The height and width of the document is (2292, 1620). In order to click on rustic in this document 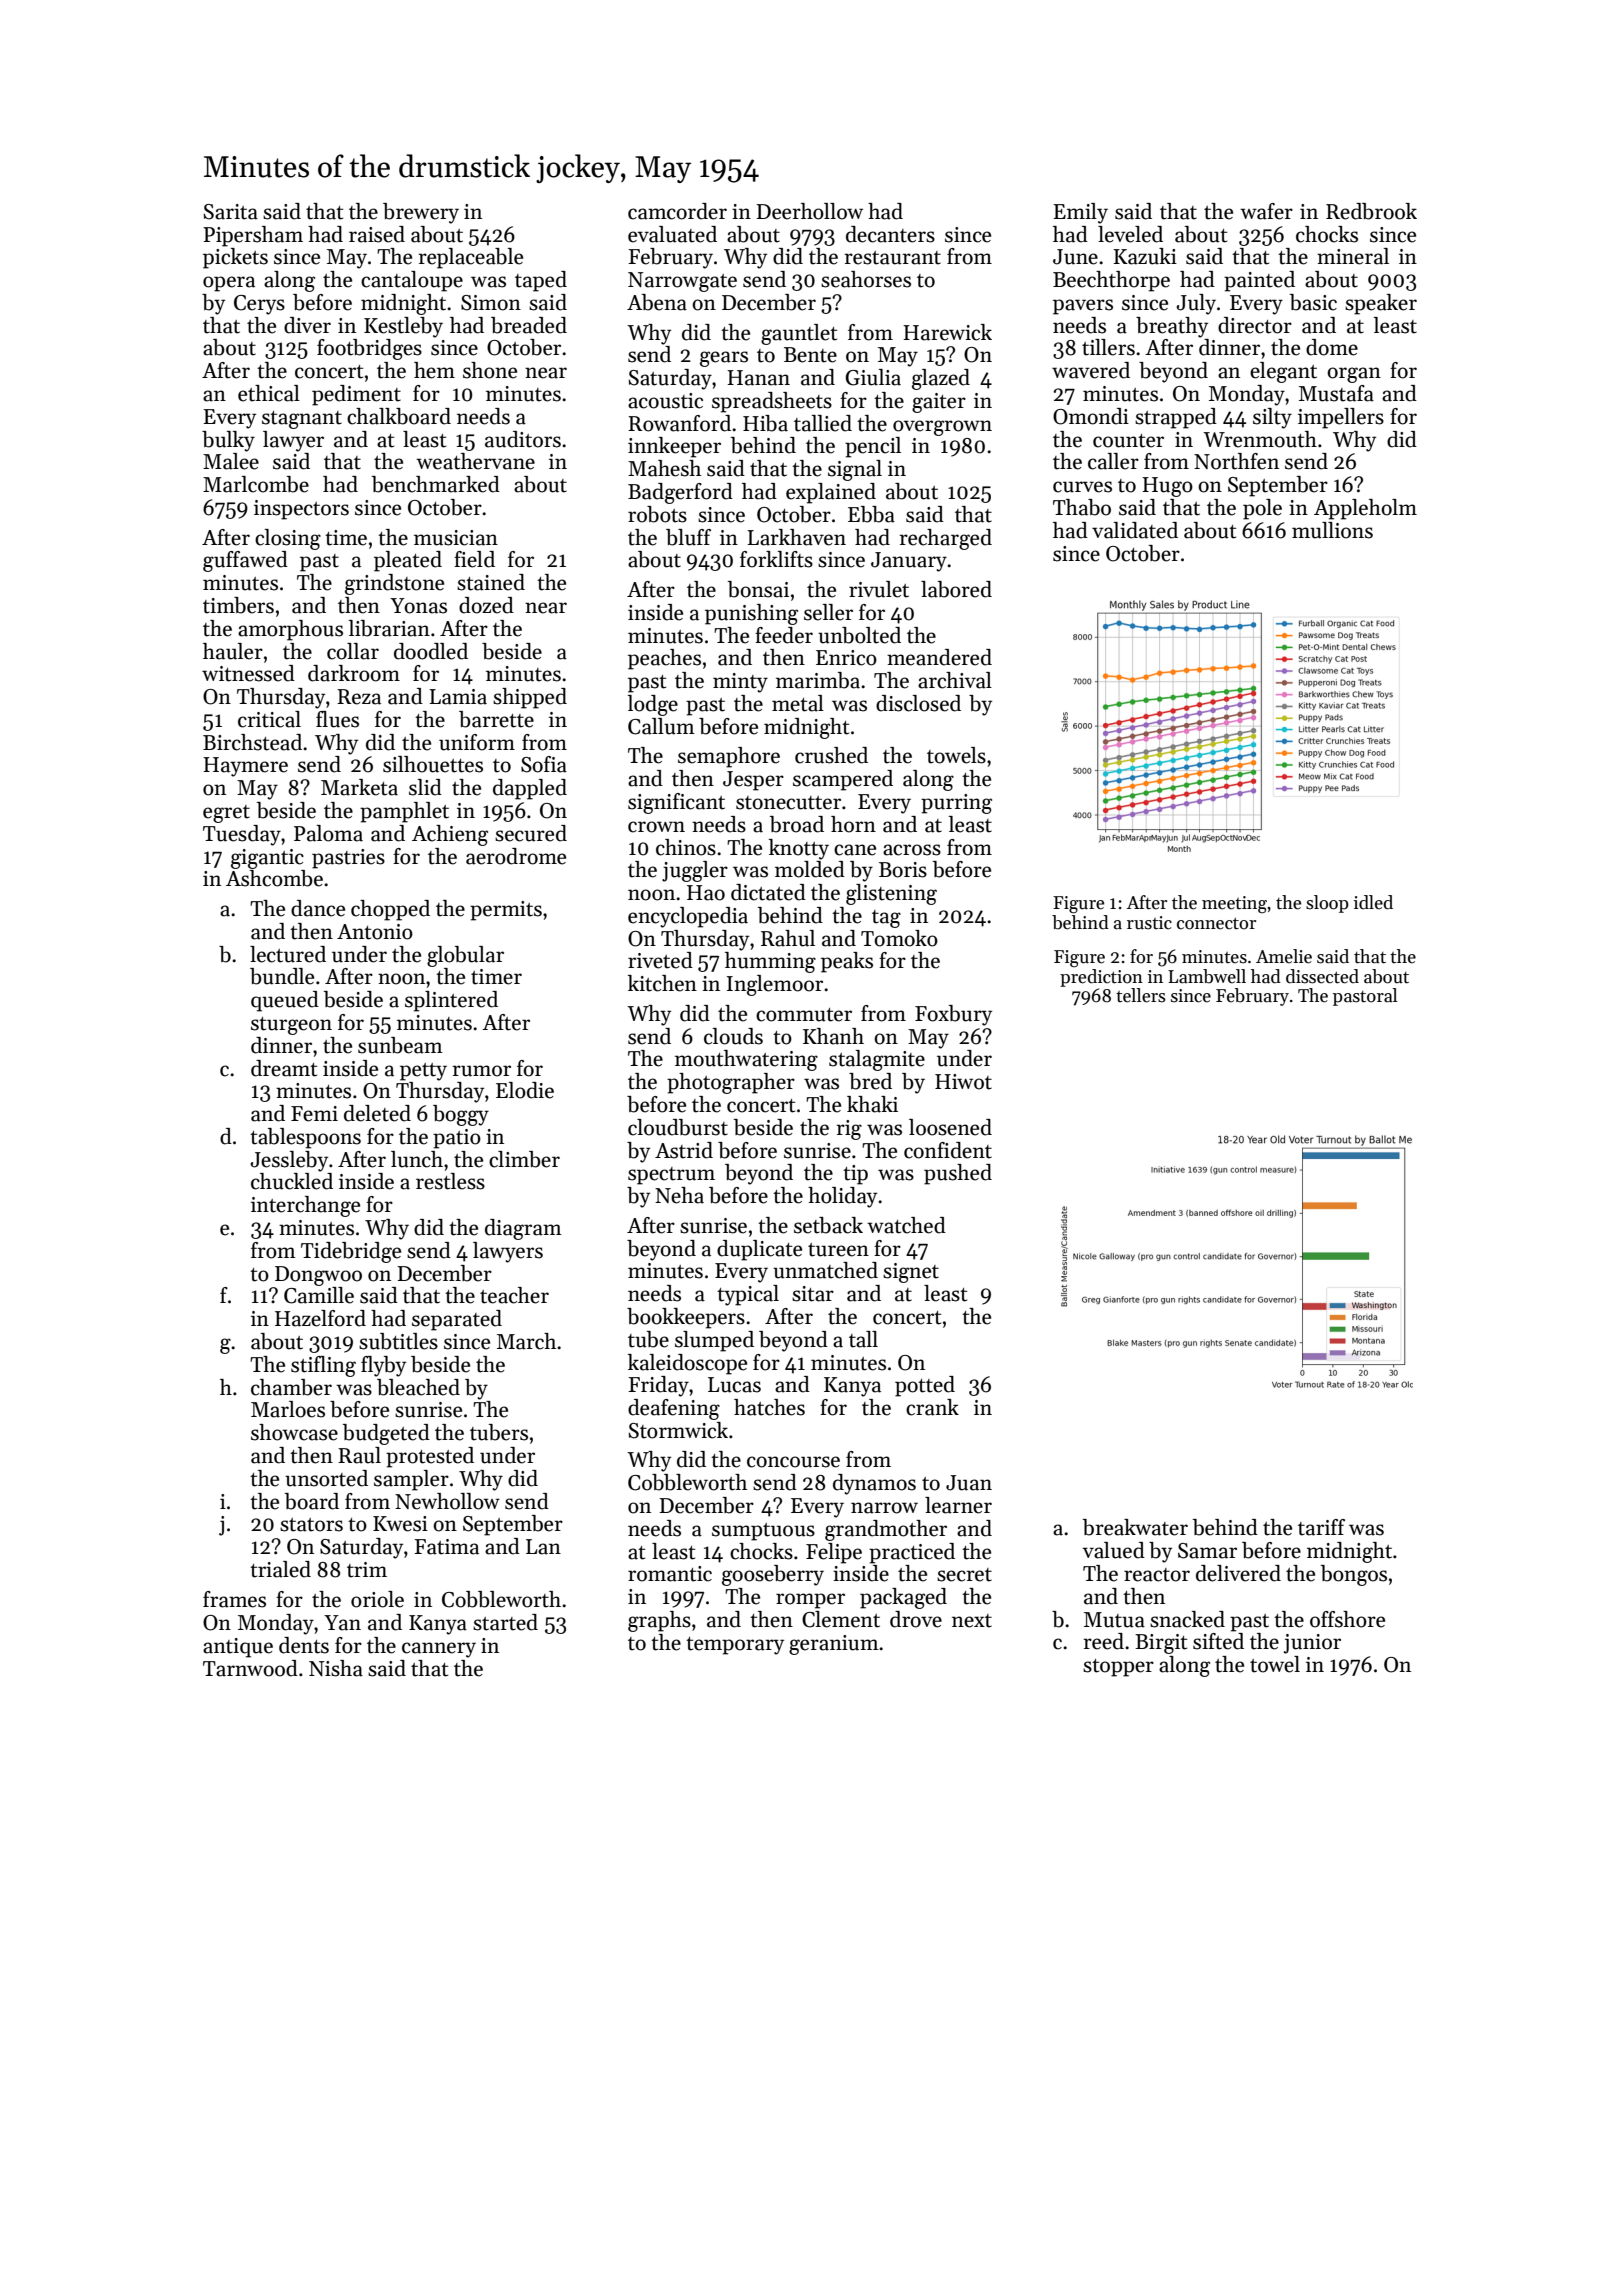, I will do `click(1149, 923)`.
